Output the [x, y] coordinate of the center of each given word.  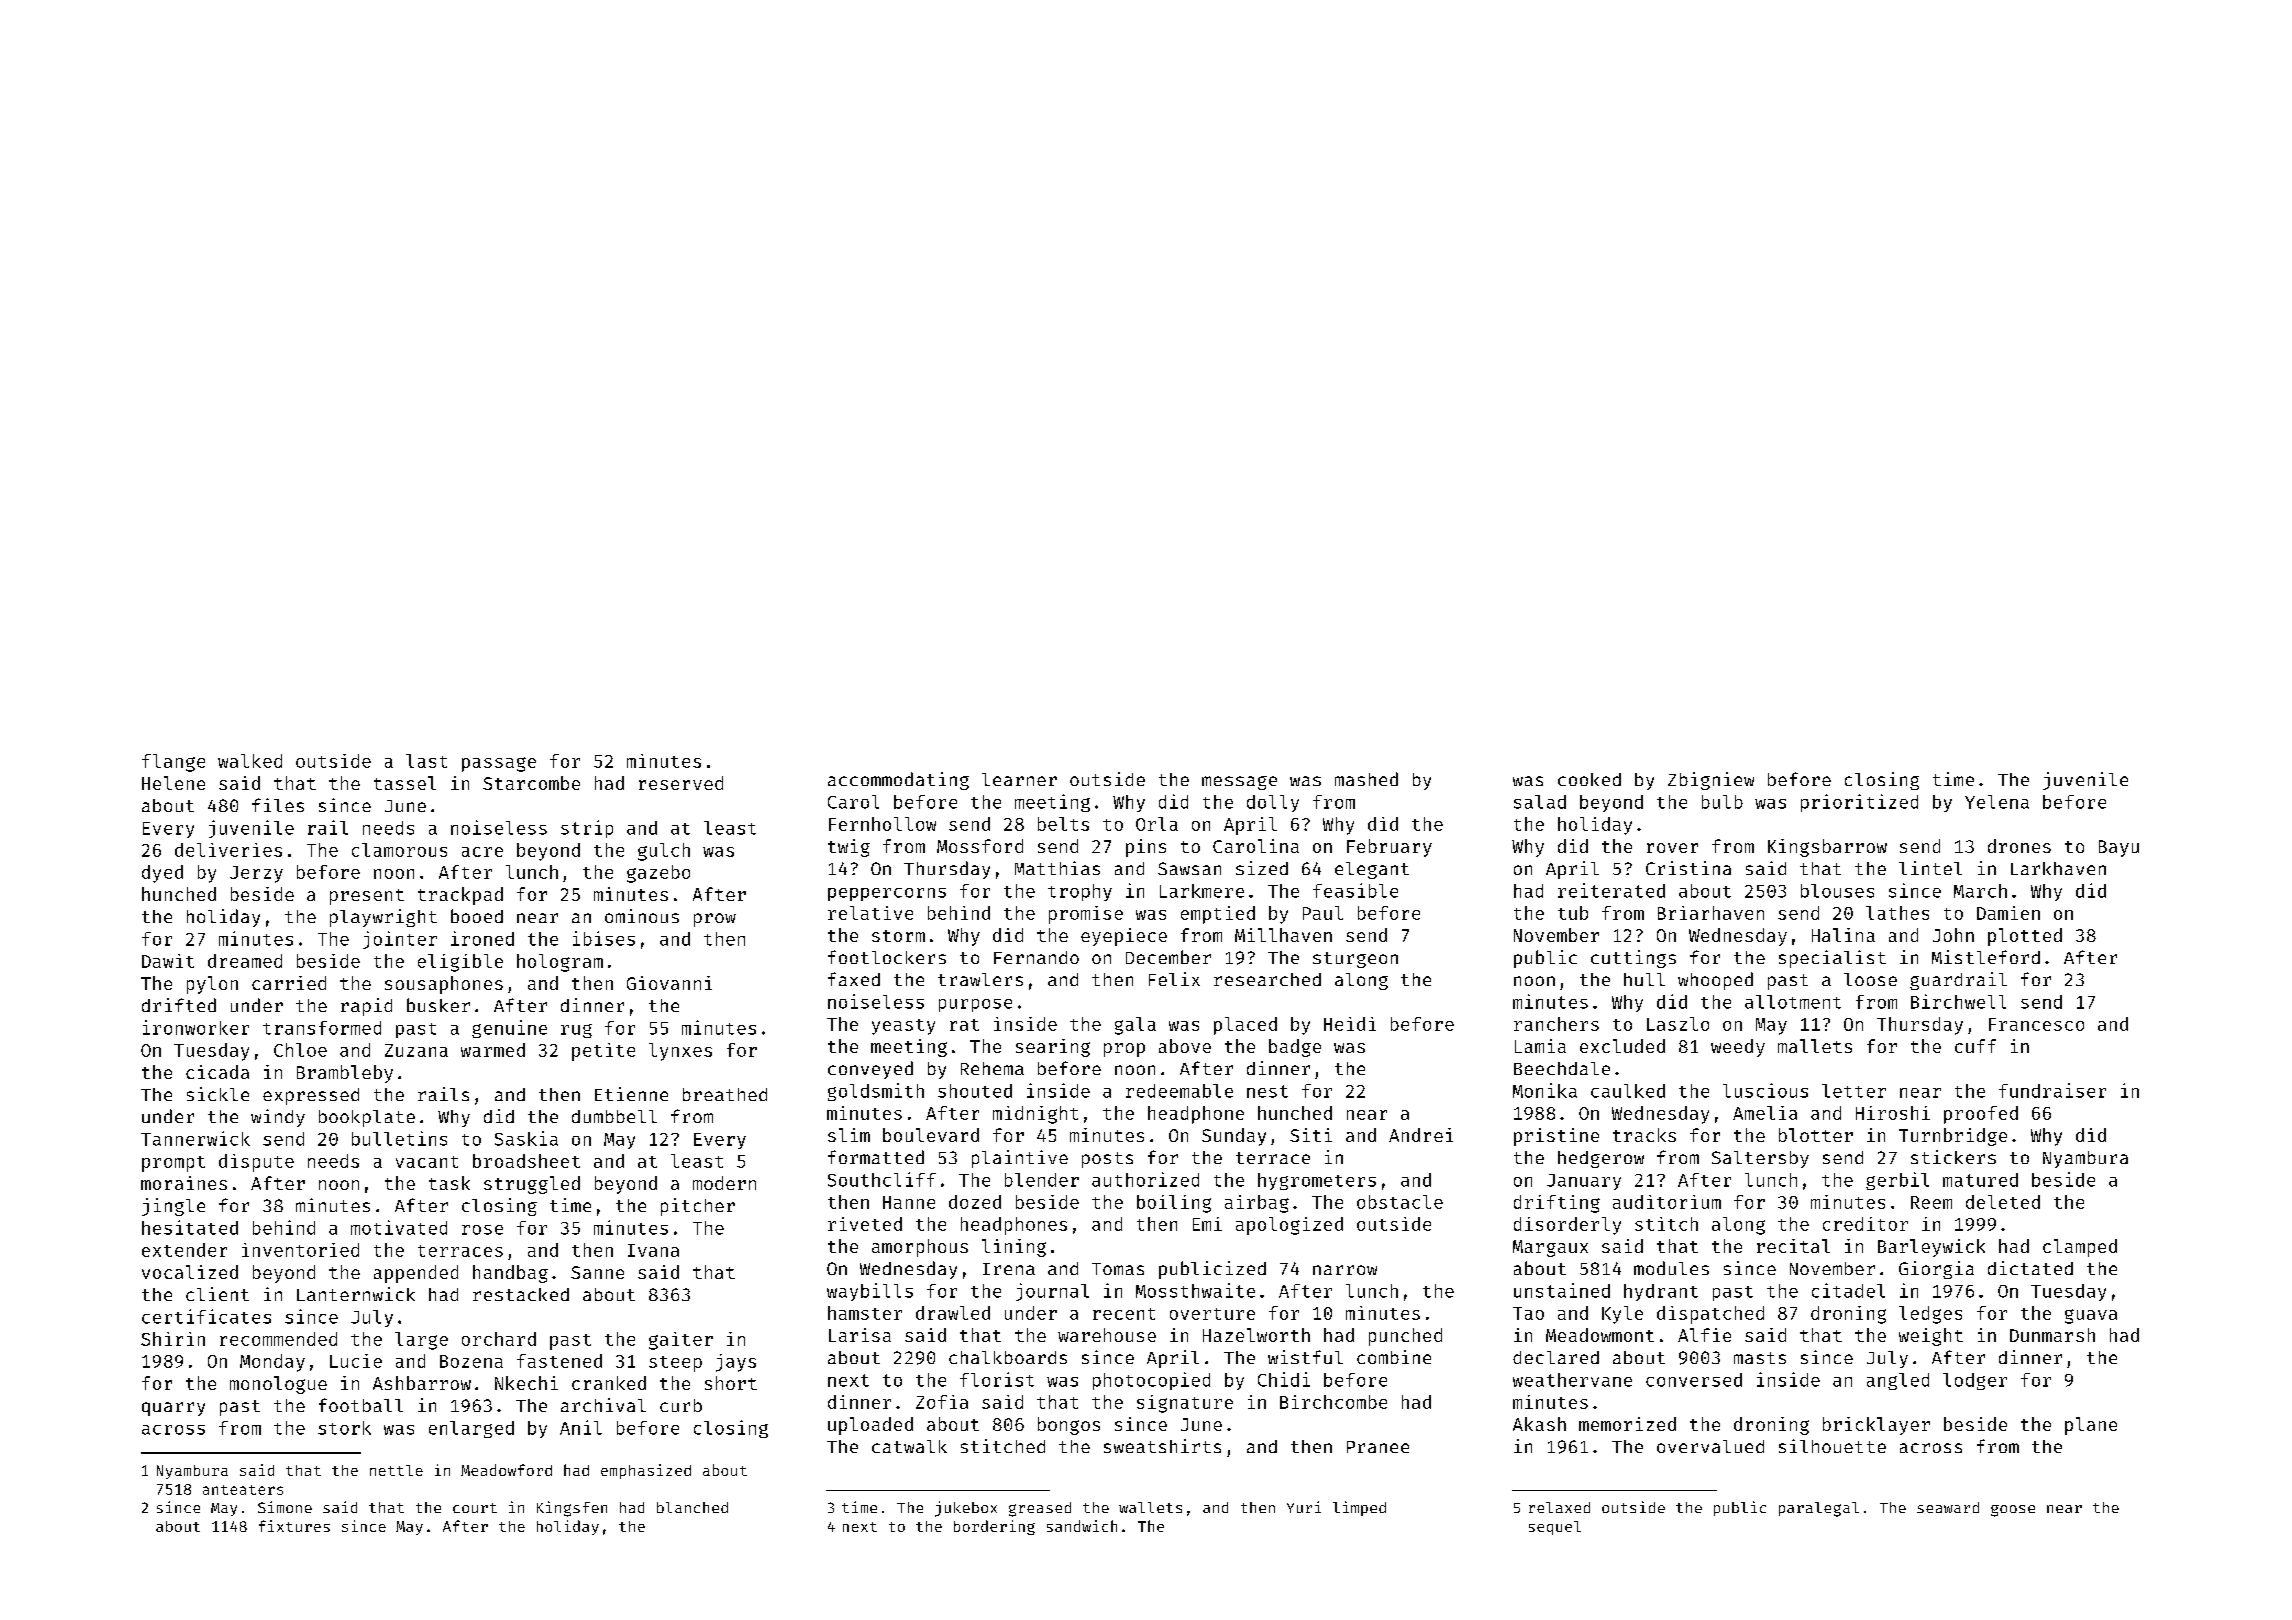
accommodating [898, 781]
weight [1931, 1337]
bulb [1722, 802]
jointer [400, 940]
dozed [975, 1202]
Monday [272, 1363]
